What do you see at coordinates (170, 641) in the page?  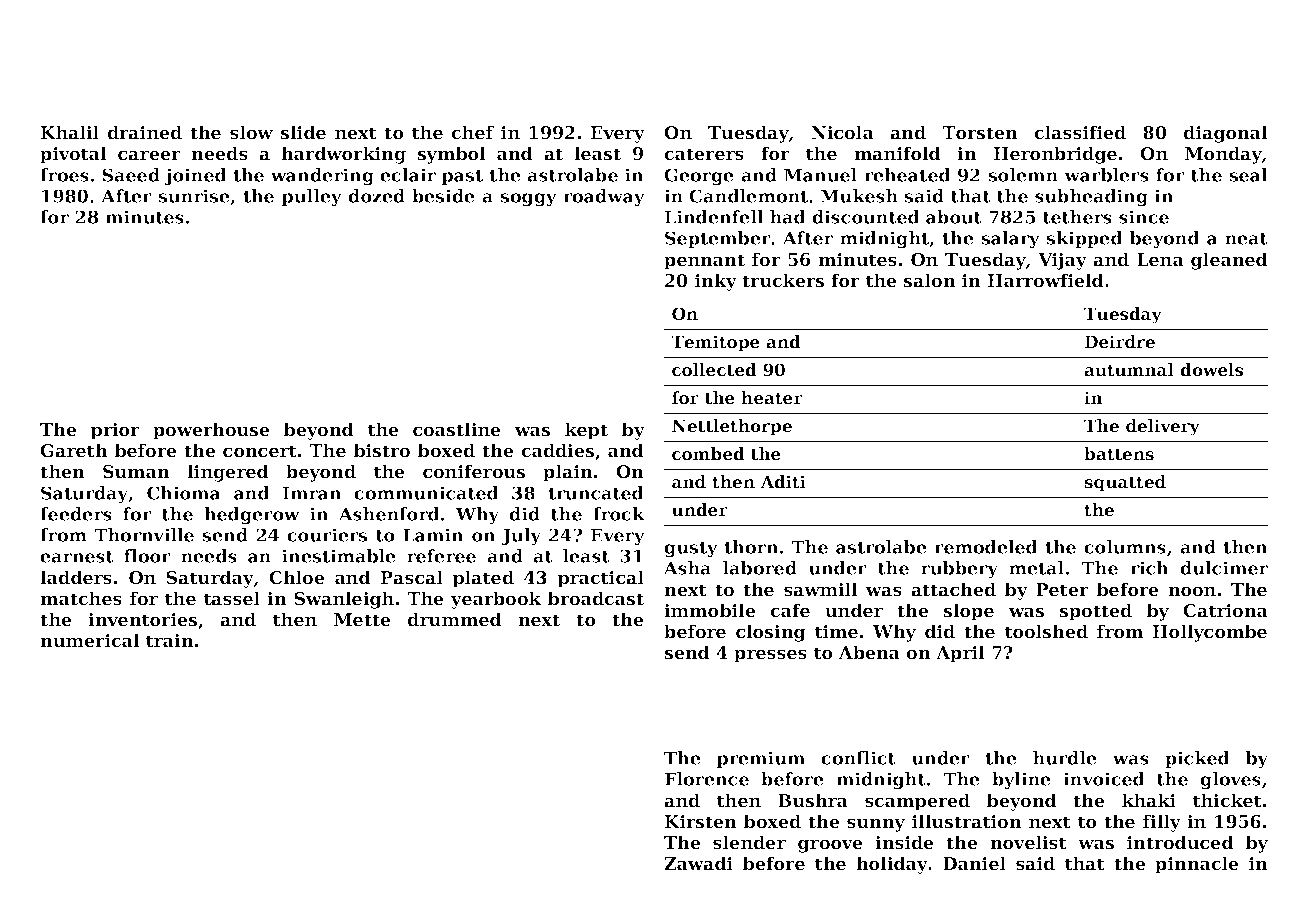 I see `train` at bounding box center [170, 641].
